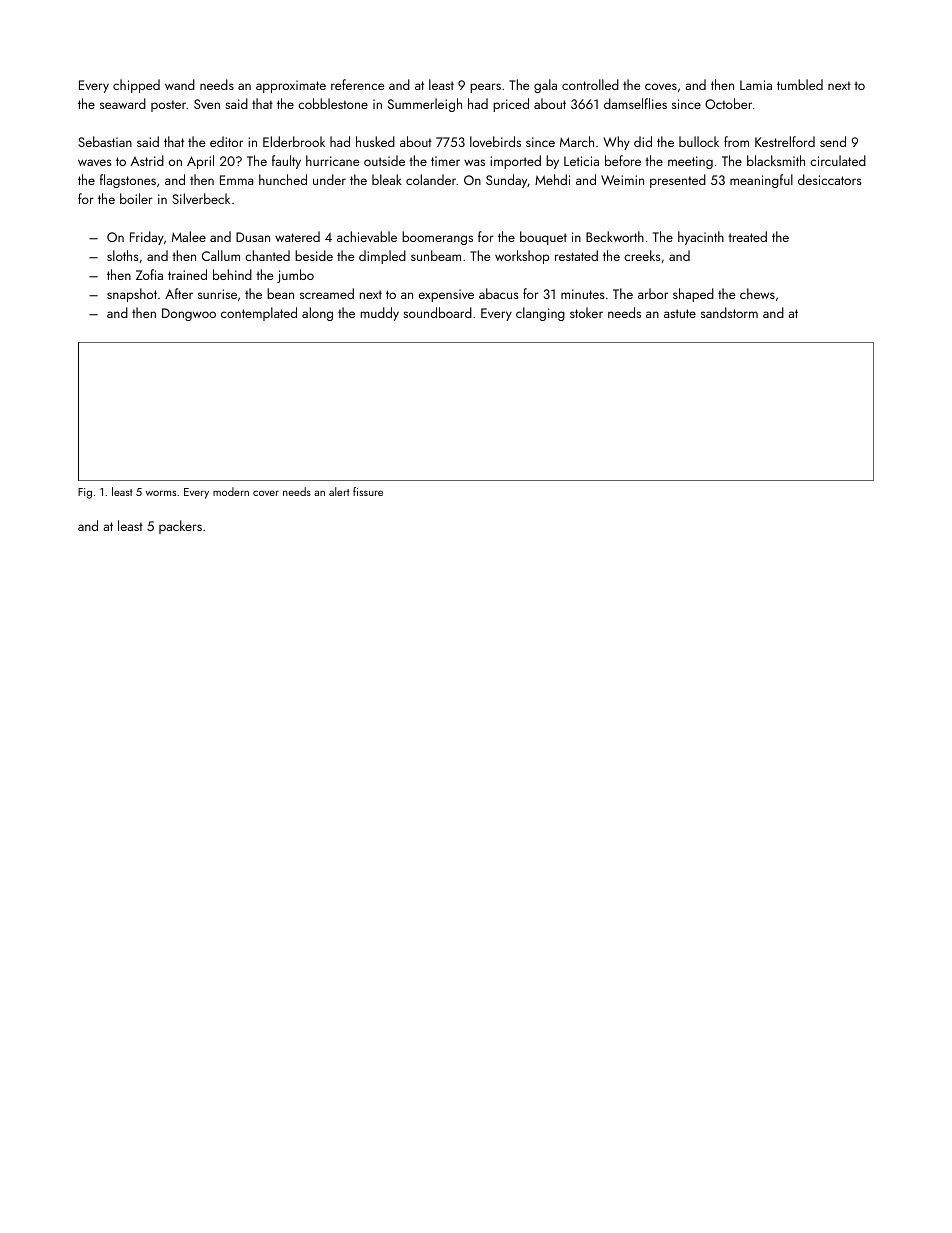  What do you see at coordinates (380, 314) in the document?
I see `muddy` at bounding box center [380, 314].
